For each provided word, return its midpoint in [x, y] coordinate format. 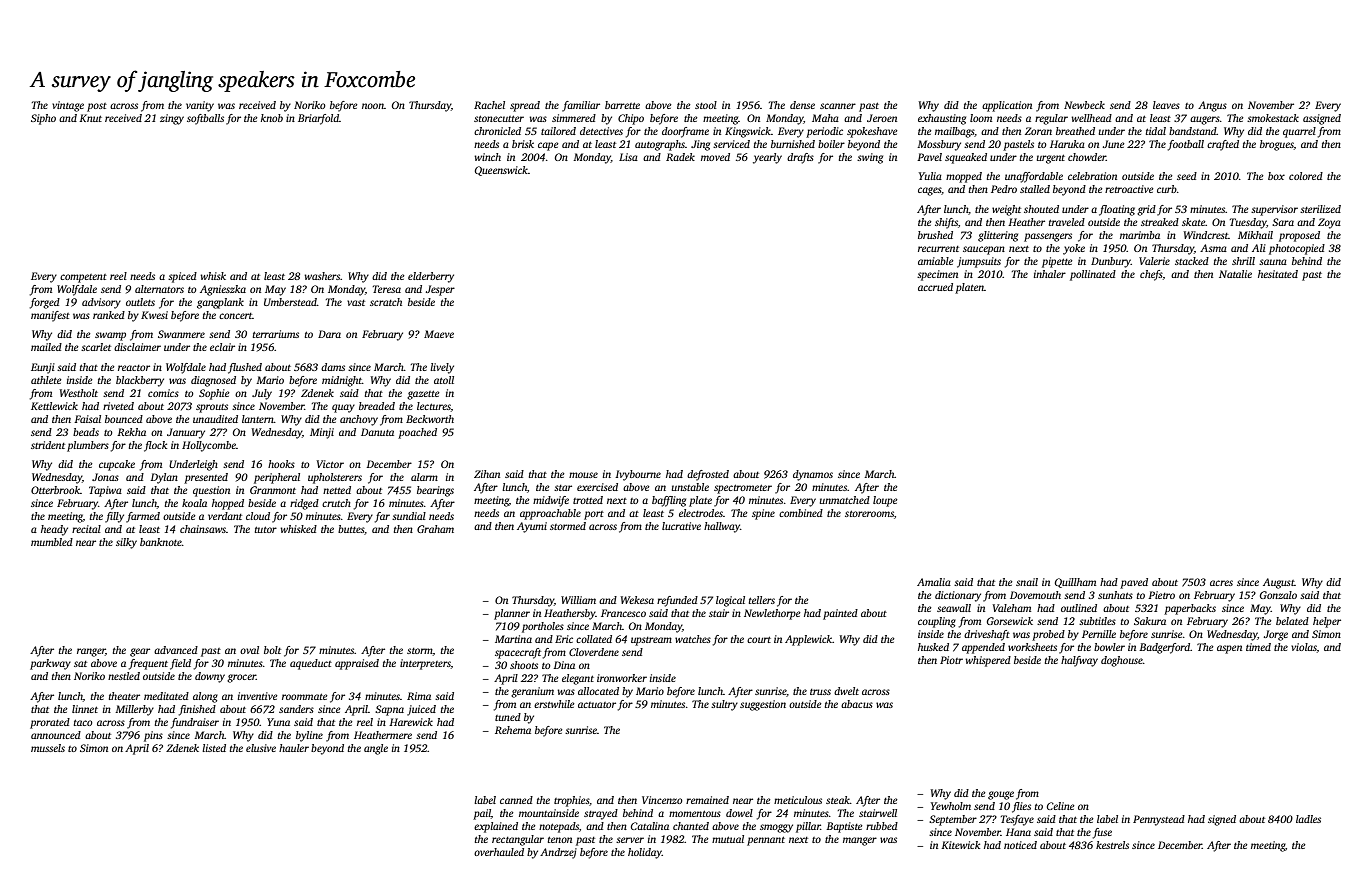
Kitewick [960, 845]
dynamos [813, 475]
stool [706, 105]
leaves [1166, 105]
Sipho [43, 119]
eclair [222, 347]
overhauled [499, 852]
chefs [1151, 275]
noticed [1020, 845]
